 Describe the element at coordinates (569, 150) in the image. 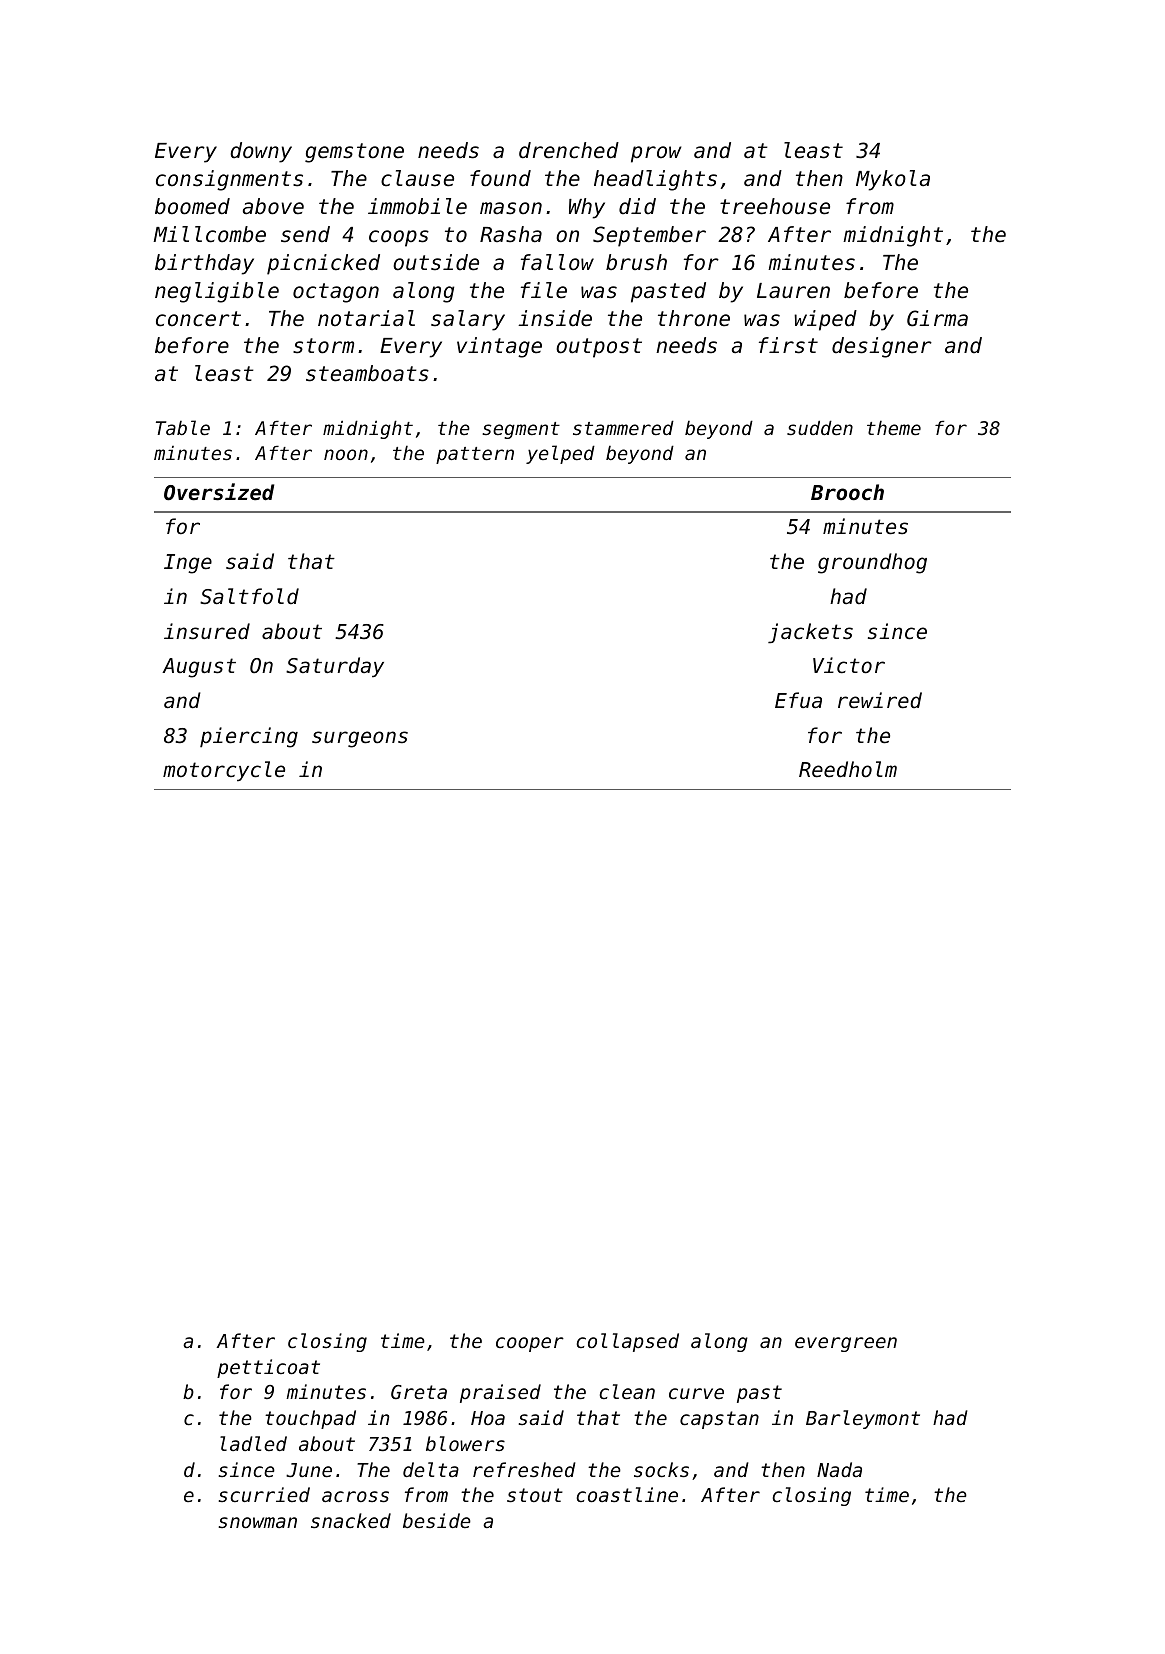

I see `drenched` at that location.
